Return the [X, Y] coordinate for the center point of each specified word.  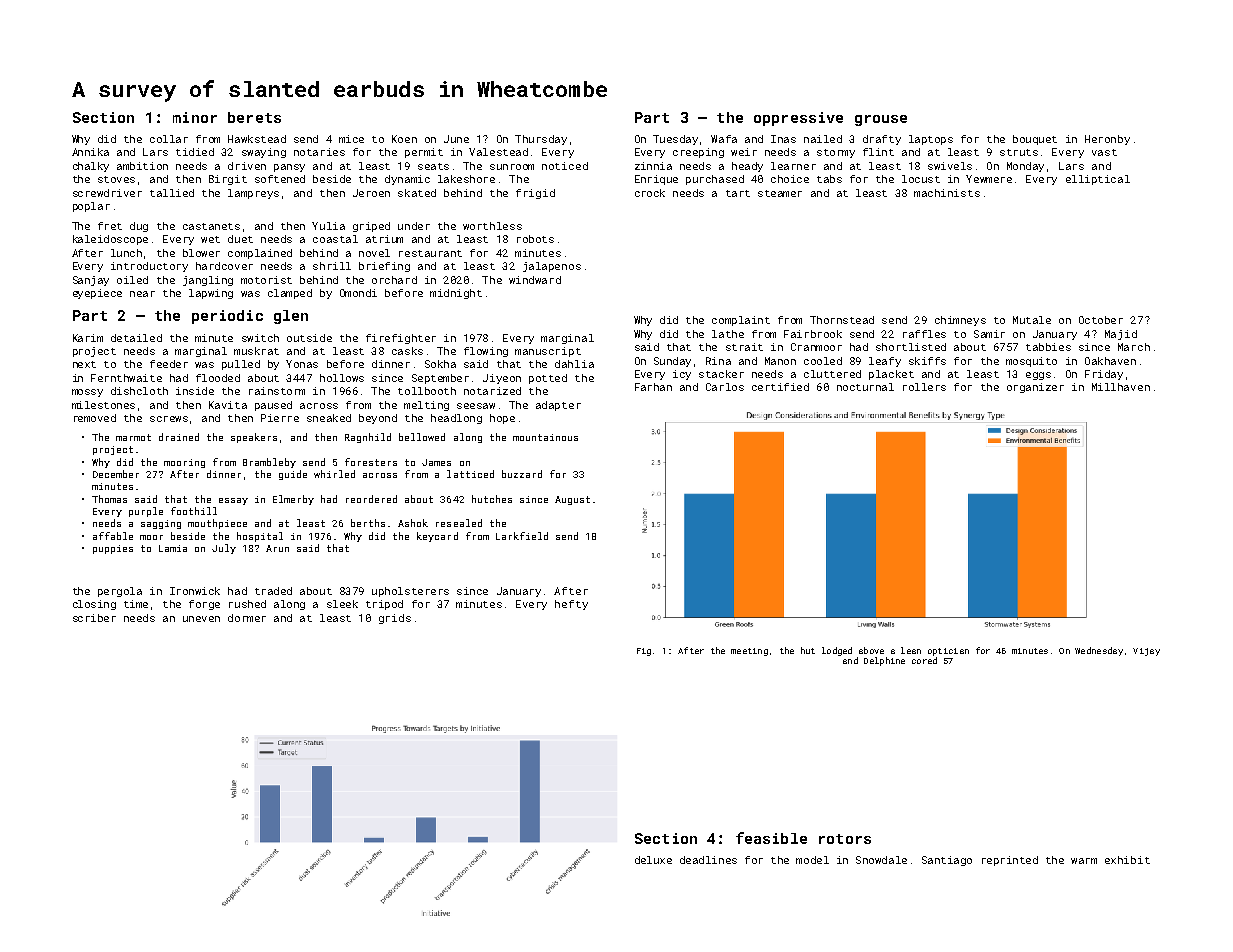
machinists [947, 193]
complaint [741, 321]
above [871, 650]
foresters [371, 462]
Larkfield [522, 536]
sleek [342, 604]
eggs [1038, 376]
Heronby [1107, 140]
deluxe [653, 860]
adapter [558, 406]
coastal [335, 239]
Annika [90, 152]
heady [747, 167]
